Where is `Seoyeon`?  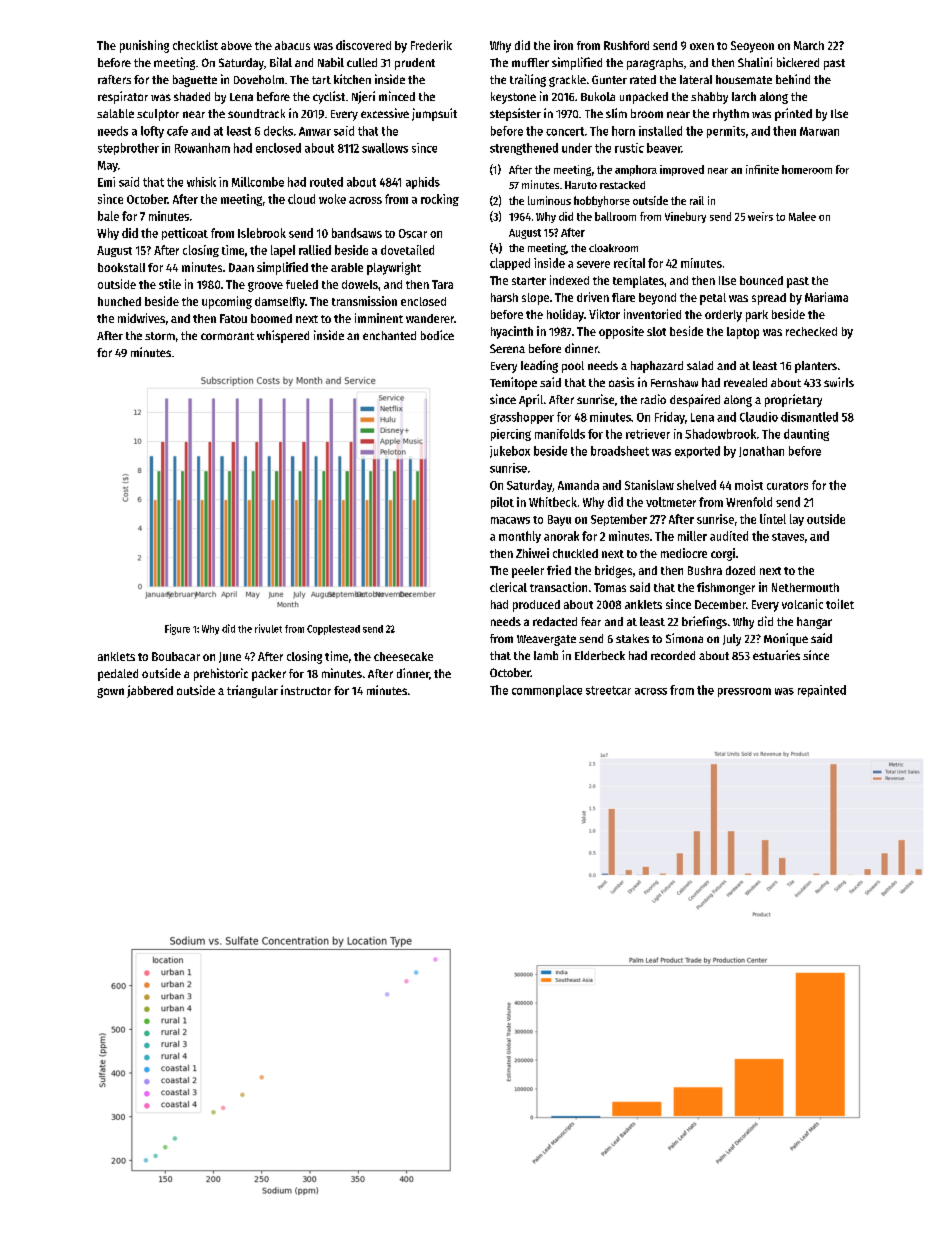 Seoyeon is located at coordinates (752, 47).
